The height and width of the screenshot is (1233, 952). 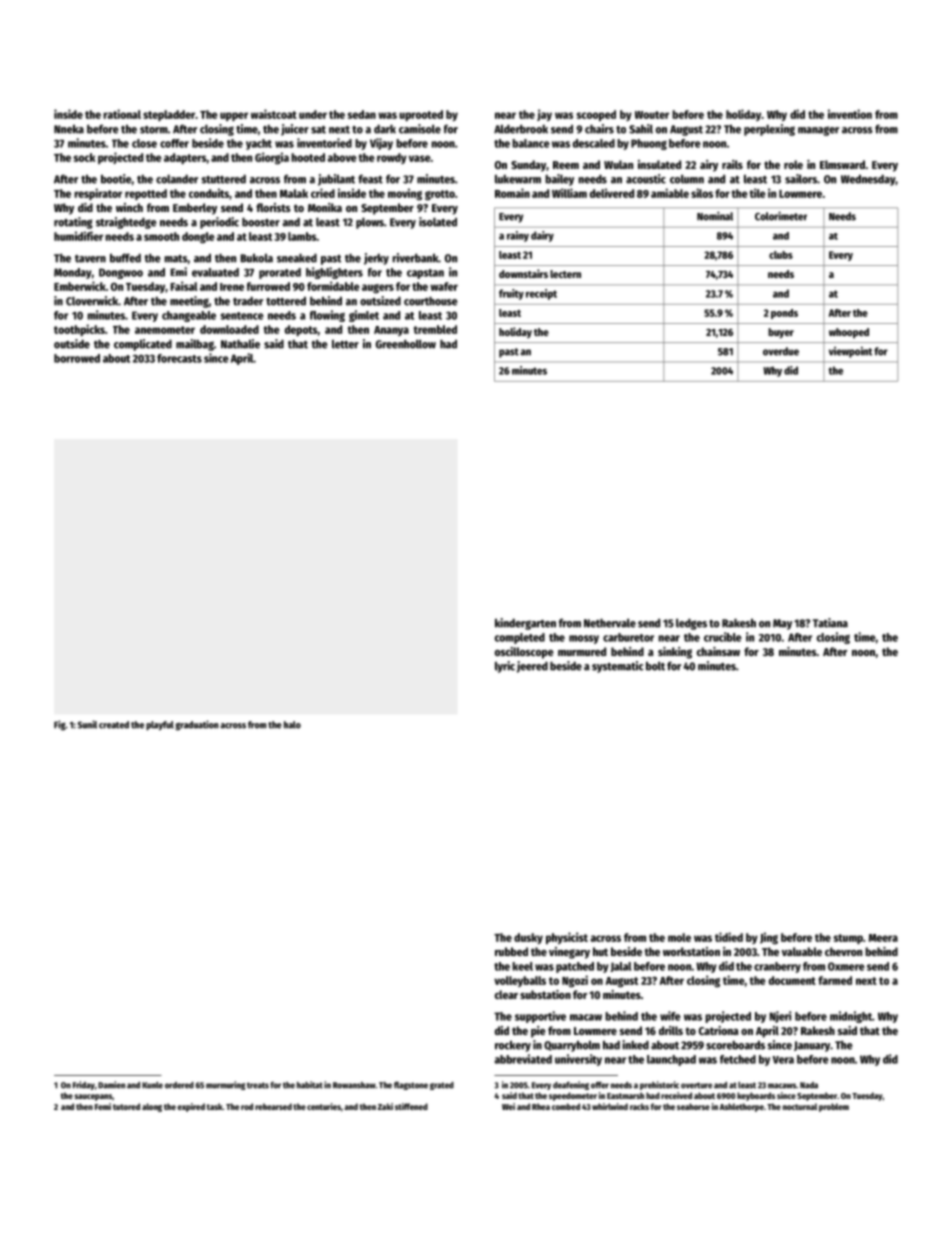 What do you see at coordinates (84, 1085) in the screenshot?
I see `Friday` at bounding box center [84, 1085].
